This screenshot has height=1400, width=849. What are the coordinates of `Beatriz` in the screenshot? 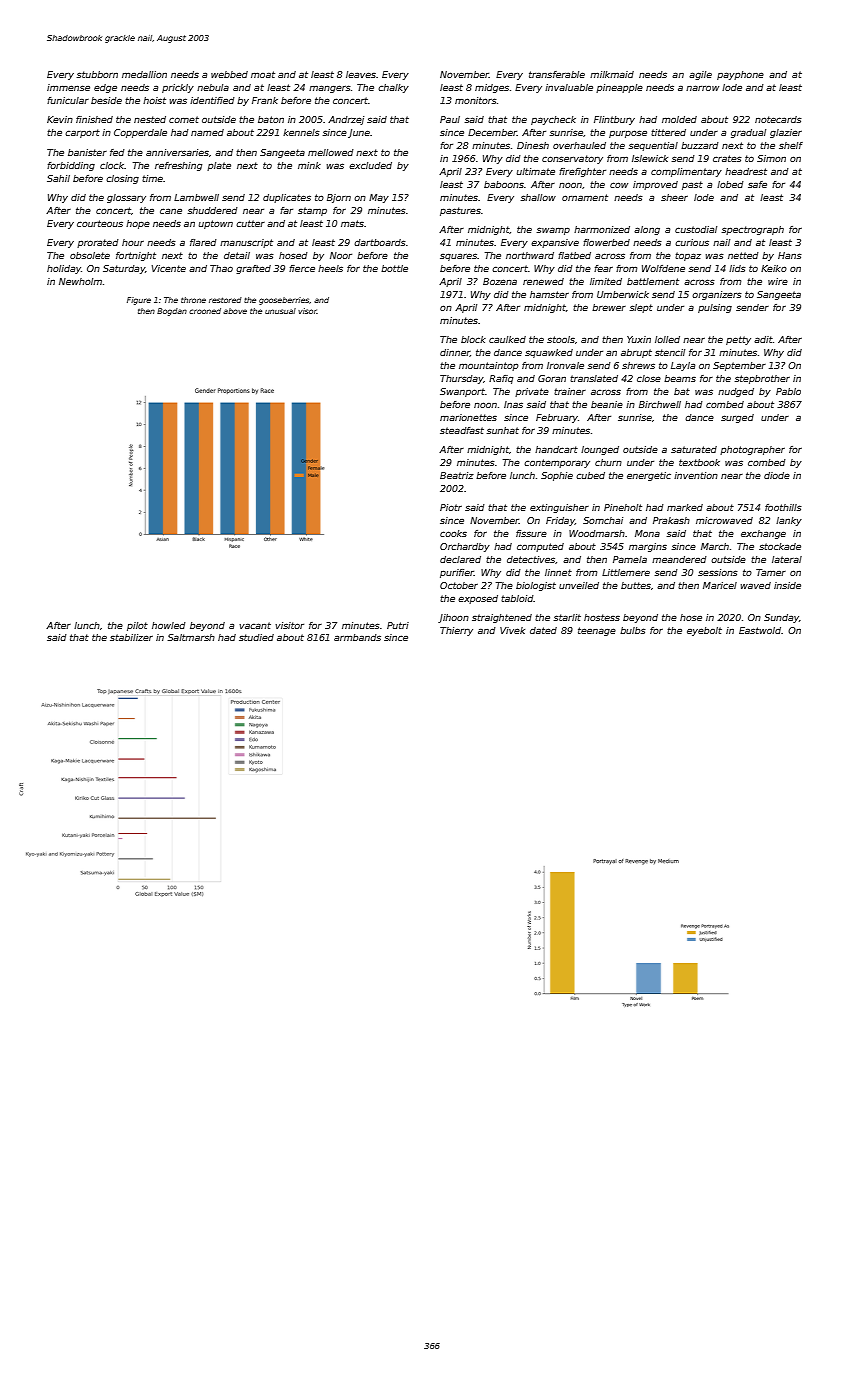 It's located at (457, 475).
